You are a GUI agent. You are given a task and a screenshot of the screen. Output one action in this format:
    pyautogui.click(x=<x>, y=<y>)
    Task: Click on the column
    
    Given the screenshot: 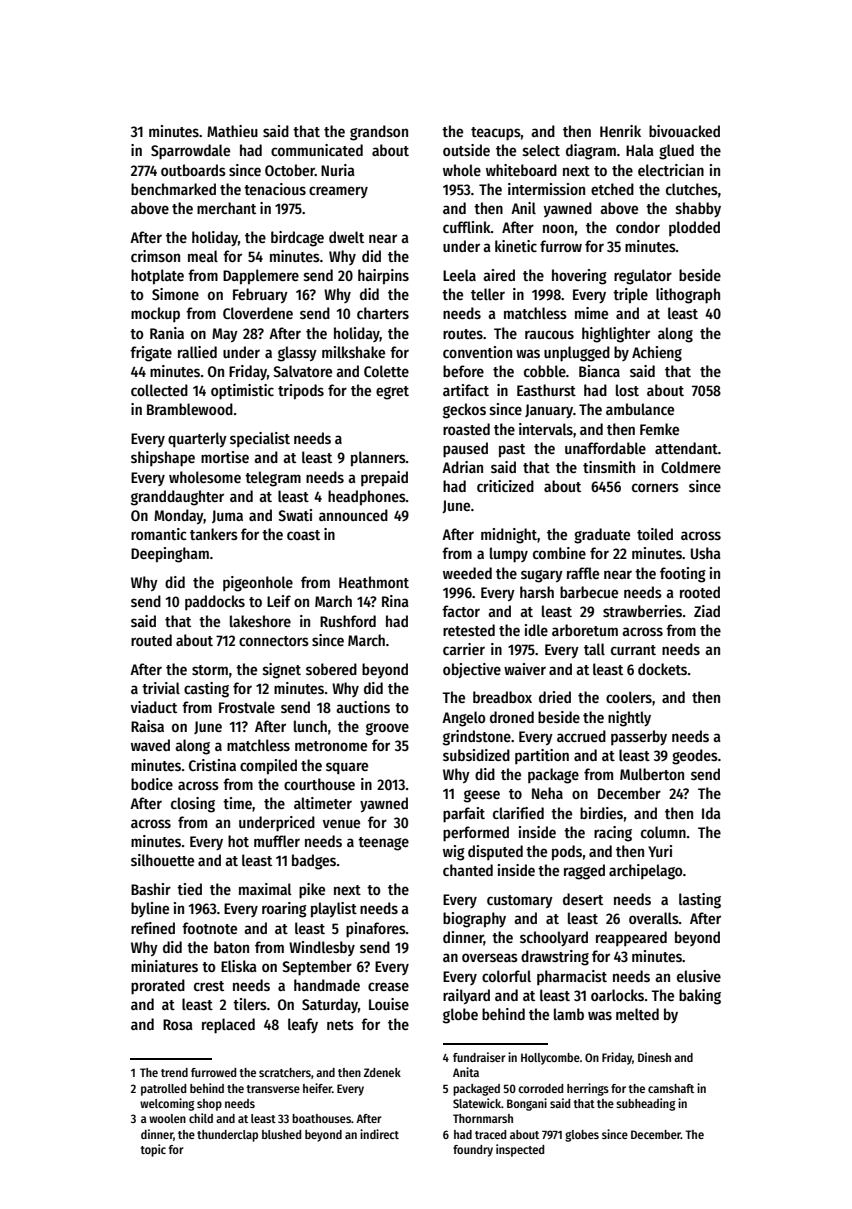 What is the action you would take?
    pyautogui.click(x=663, y=832)
